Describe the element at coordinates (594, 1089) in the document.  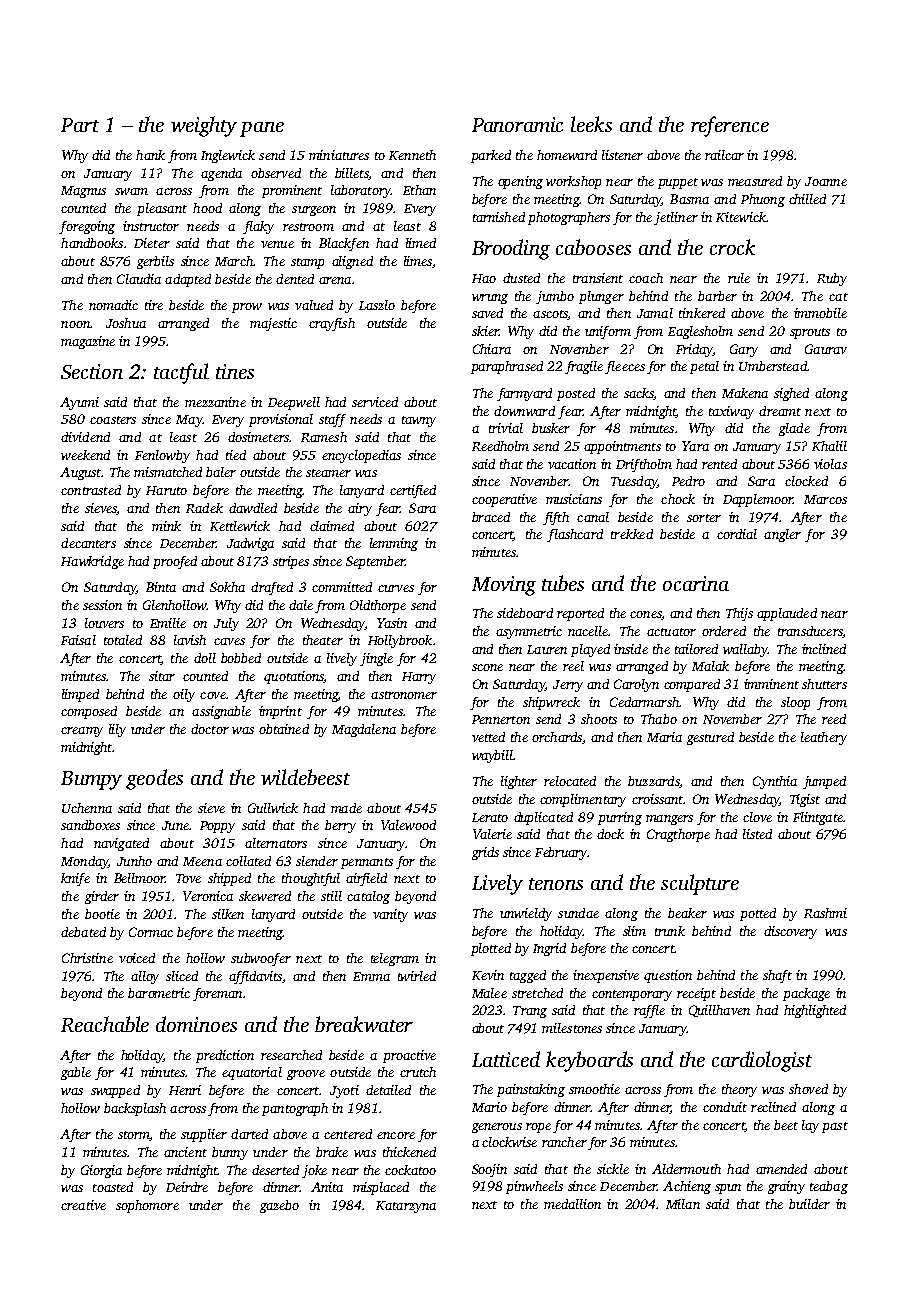
I see `smoothie` at that location.
